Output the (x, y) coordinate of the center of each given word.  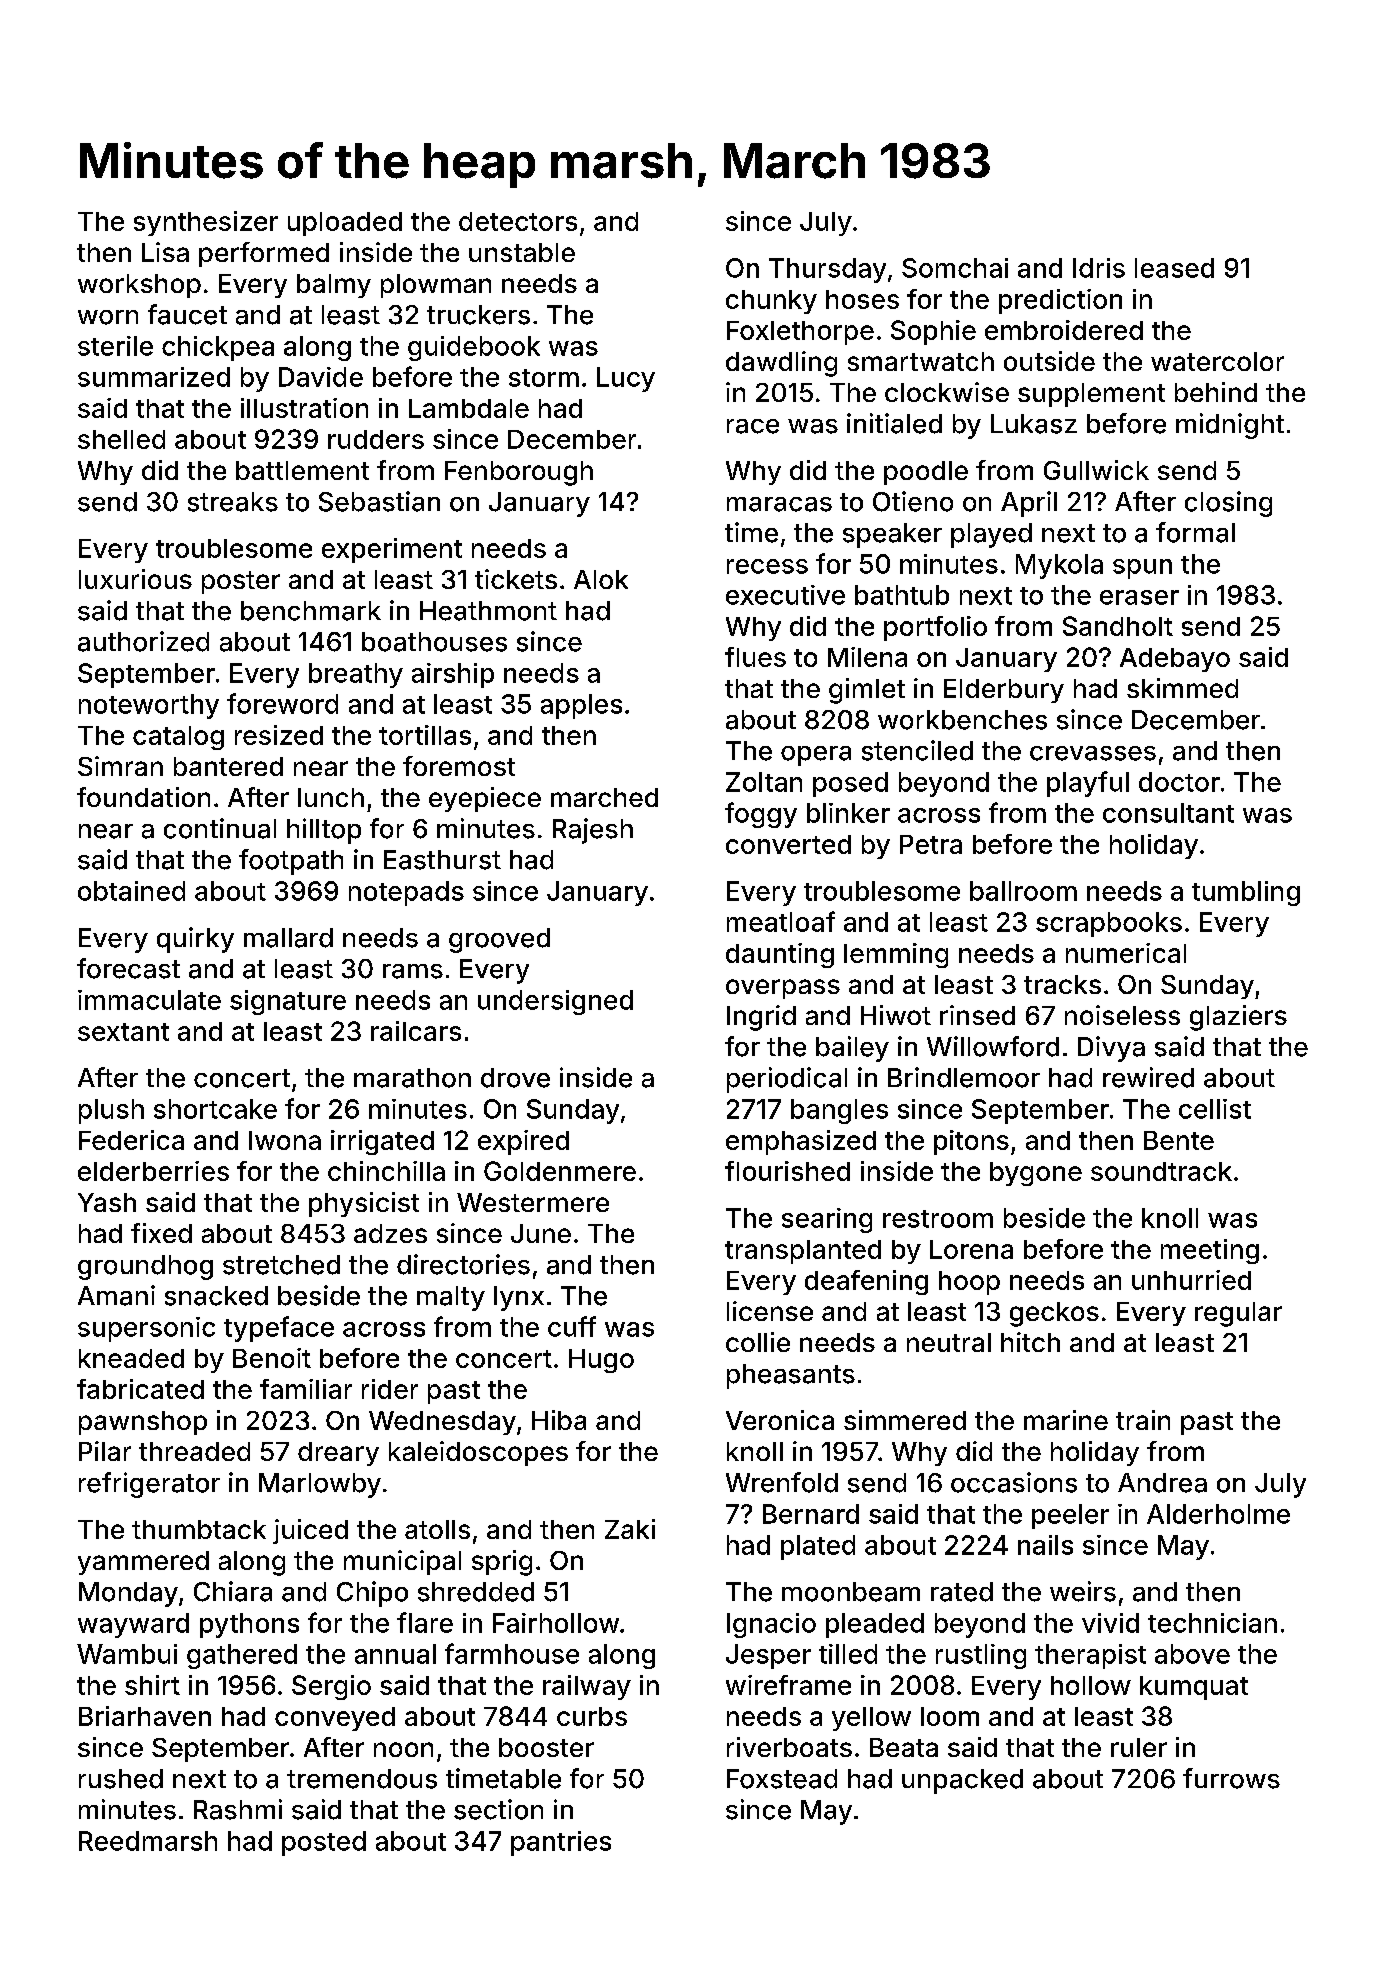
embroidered (1064, 330)
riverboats (789, 1747)
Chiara (233, 1591)
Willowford (993, 1046)
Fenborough (519, 473)
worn (108, 317)
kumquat (1194, 1688)
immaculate (149, 1000)
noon (403, 1749)
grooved (499, 940)
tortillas (425, 735)
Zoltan (764, 782)
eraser (1139, 597)
